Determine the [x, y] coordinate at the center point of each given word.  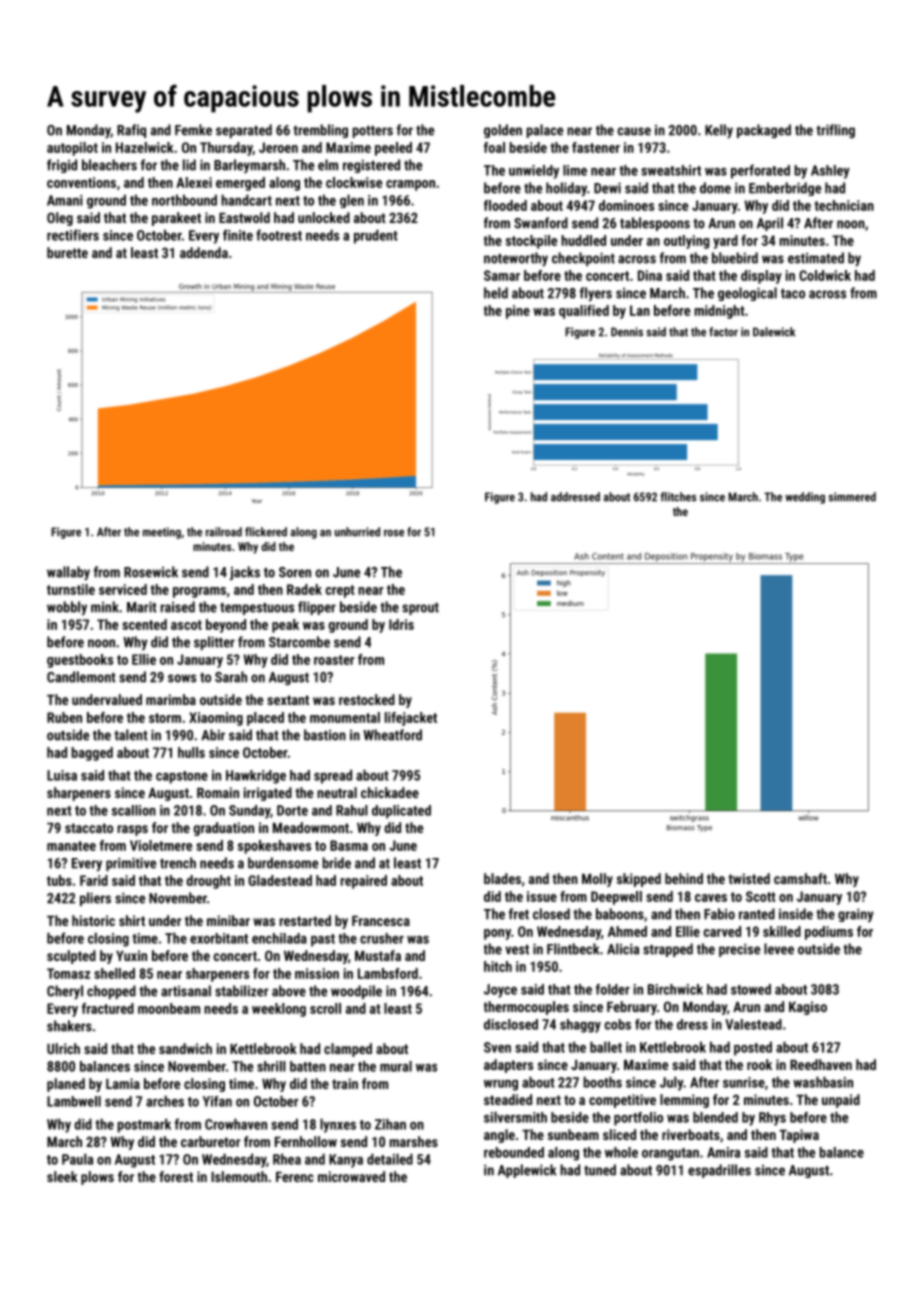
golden [503, 131]
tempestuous [257, 609]
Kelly [719, 131]
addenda [204, 252]
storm [165, 718]
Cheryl [65, 992]
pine [518, 312]
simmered [852, 497]
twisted [749, 878]
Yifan [217, 1101]
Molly [597, 880]
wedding [805, 498]
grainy [856, 915]
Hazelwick [145, 147]
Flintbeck [573, 949]
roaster [334, 660]
